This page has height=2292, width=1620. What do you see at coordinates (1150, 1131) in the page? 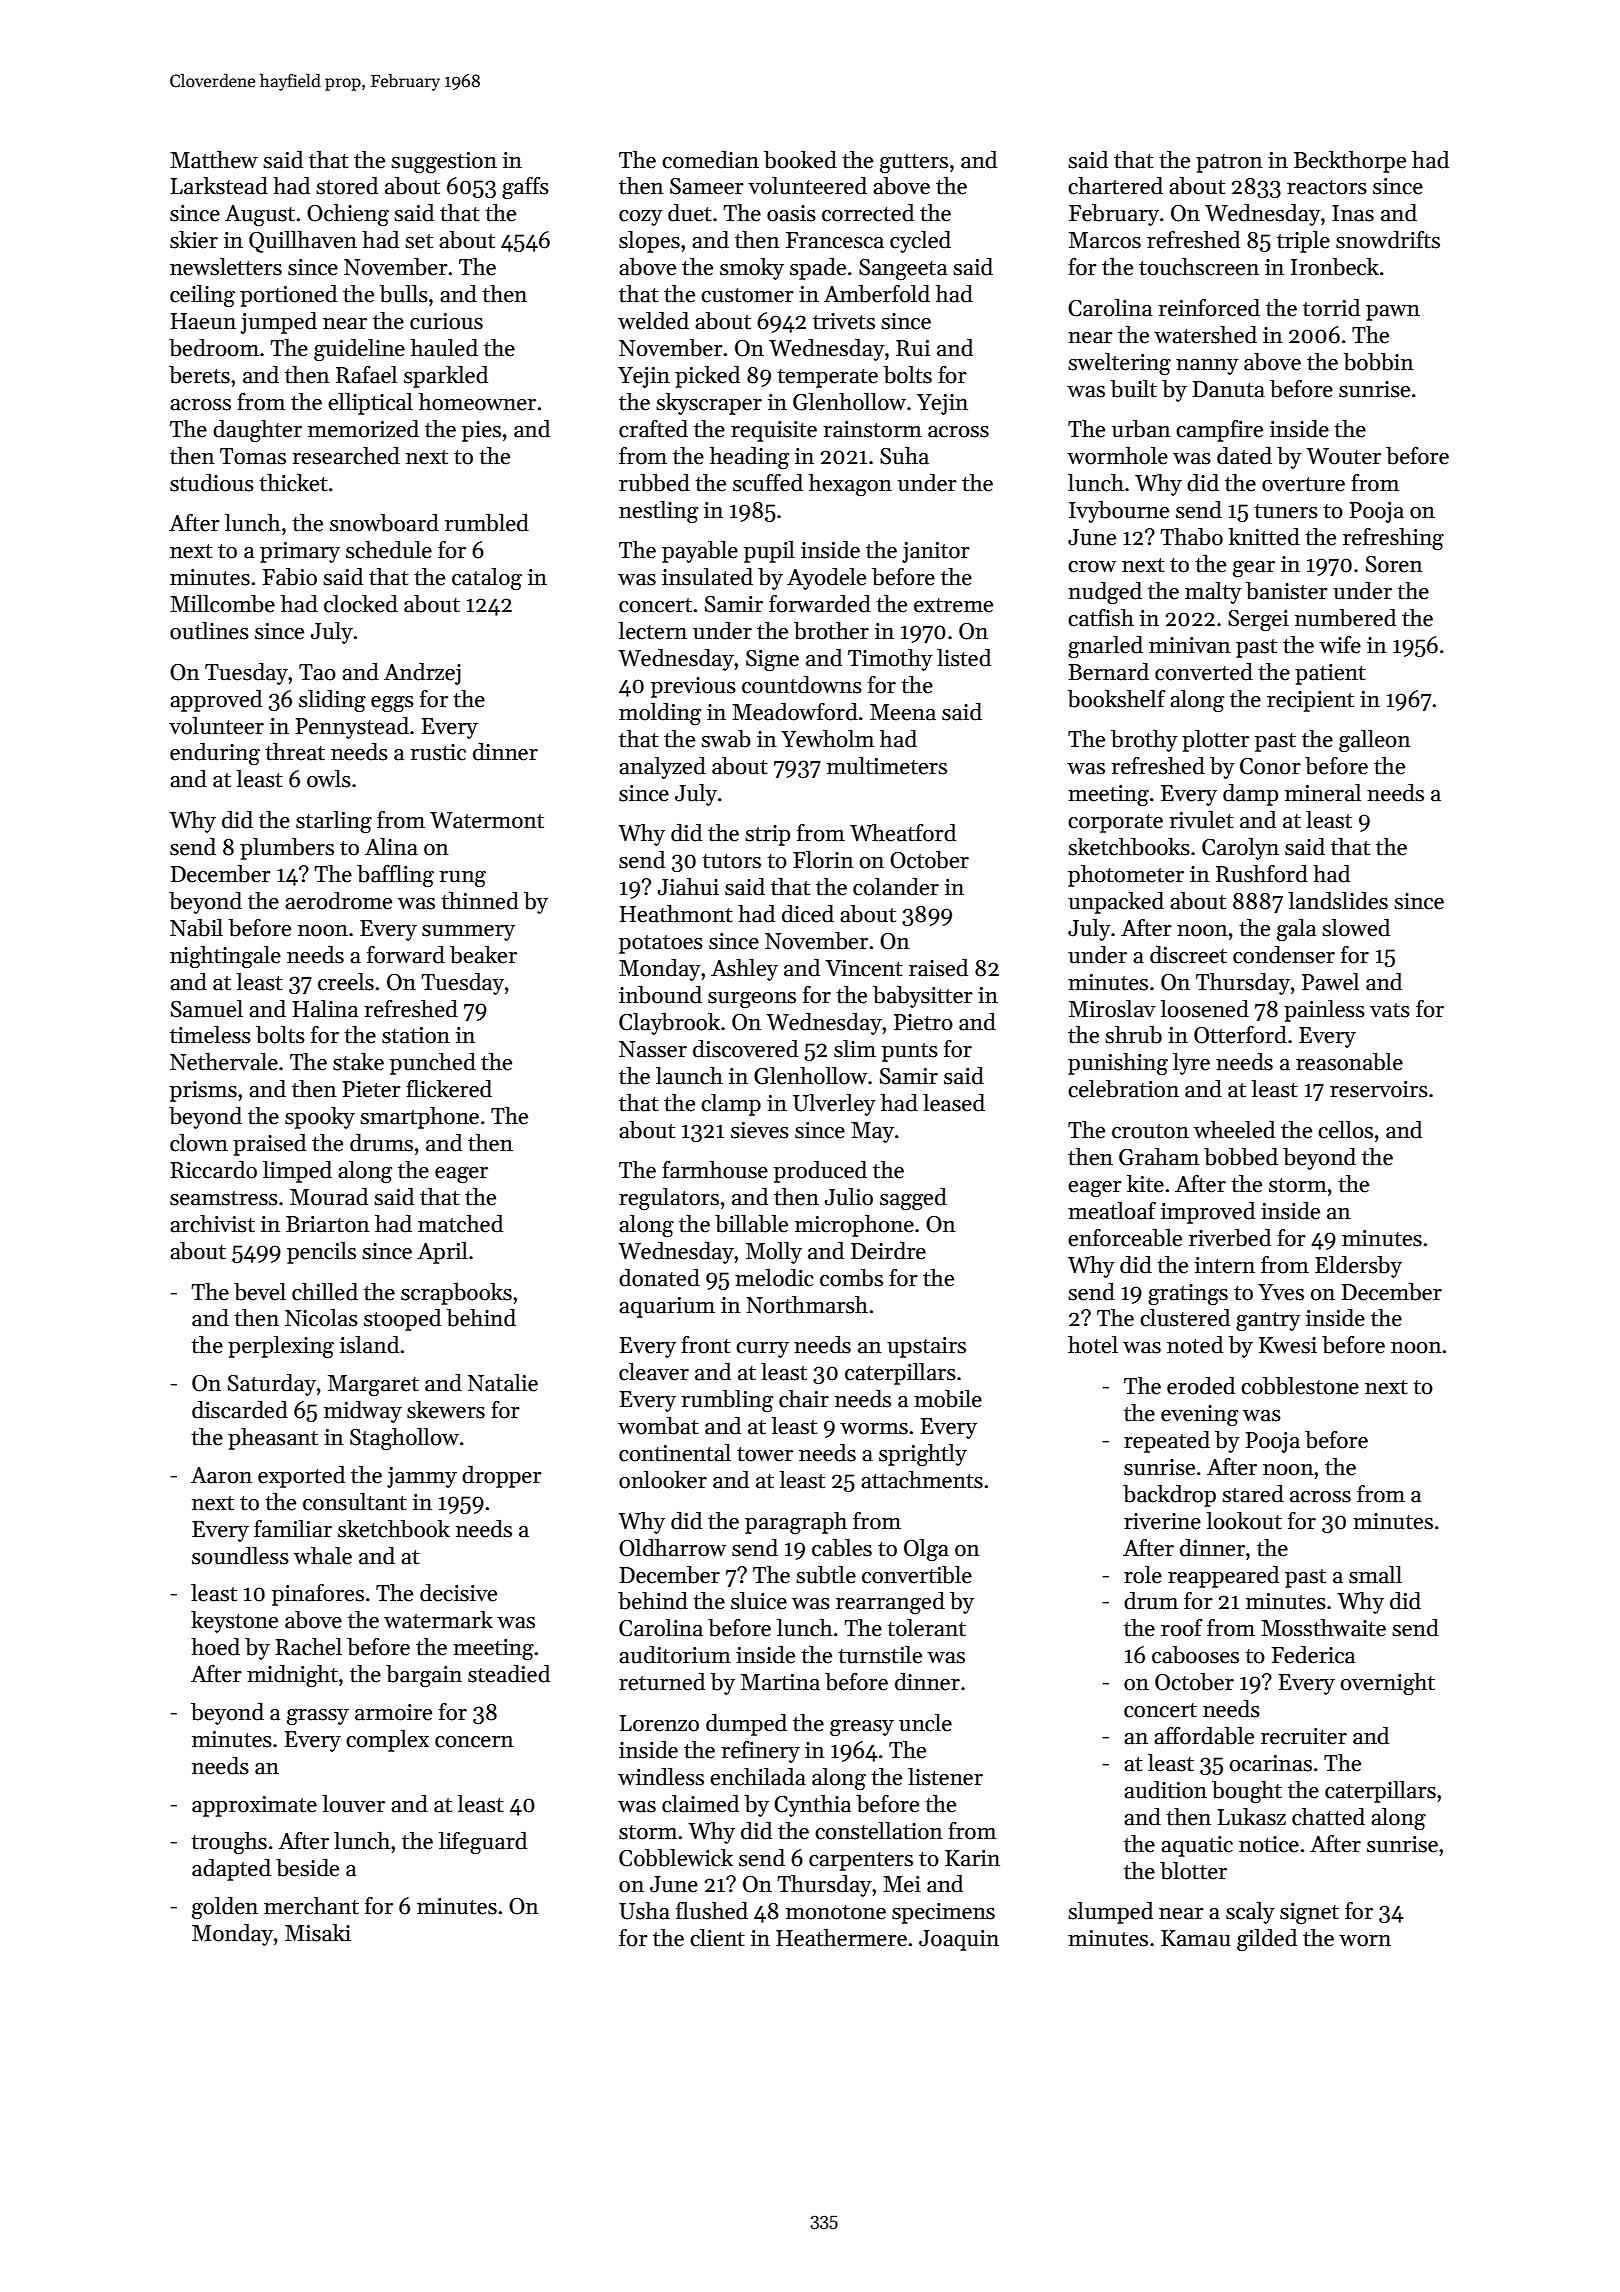
I see `crouton` at bounding box center [1150, 1131].
